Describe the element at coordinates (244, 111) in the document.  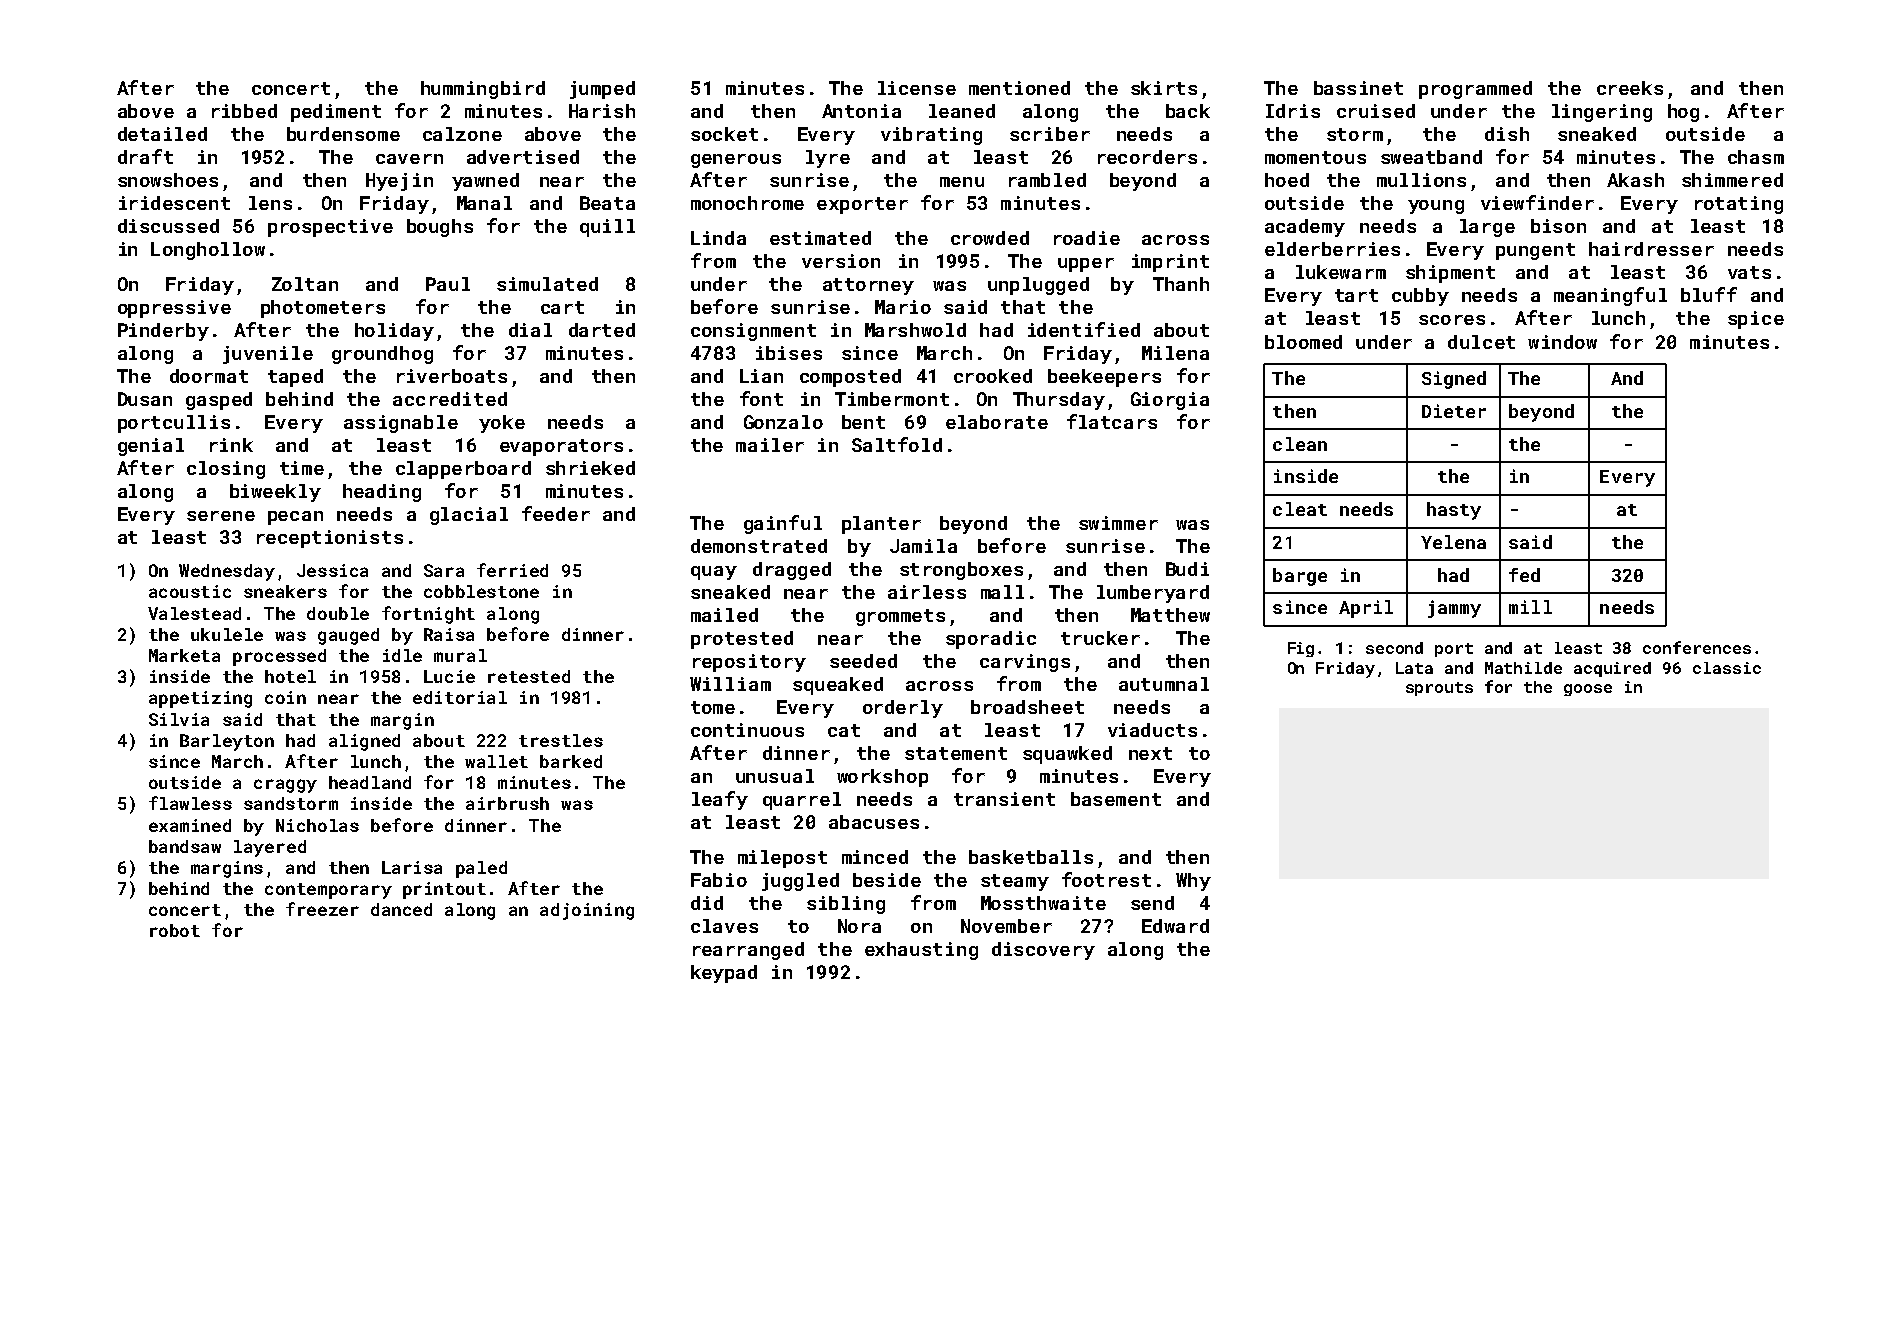
I see `ribbed` at that location.
